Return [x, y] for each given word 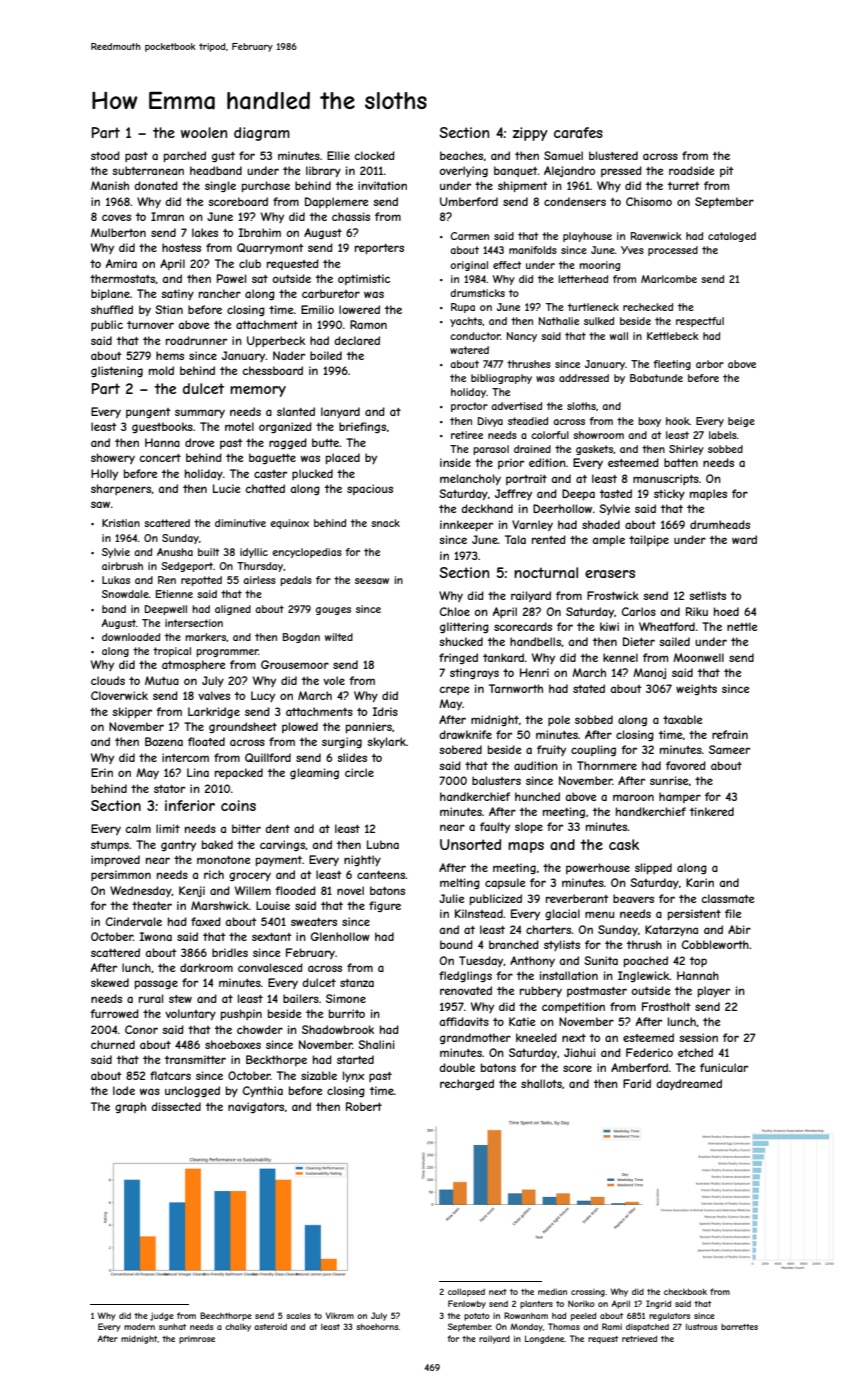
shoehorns [377, 1327]
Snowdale [125, 594]
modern [139, 1326]
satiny [177, 294]
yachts [466, 322]
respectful [700, 322]
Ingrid [658, 1304]
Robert [364, 1106]
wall [619, 336]
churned [113, 1044]
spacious [370, 489]
